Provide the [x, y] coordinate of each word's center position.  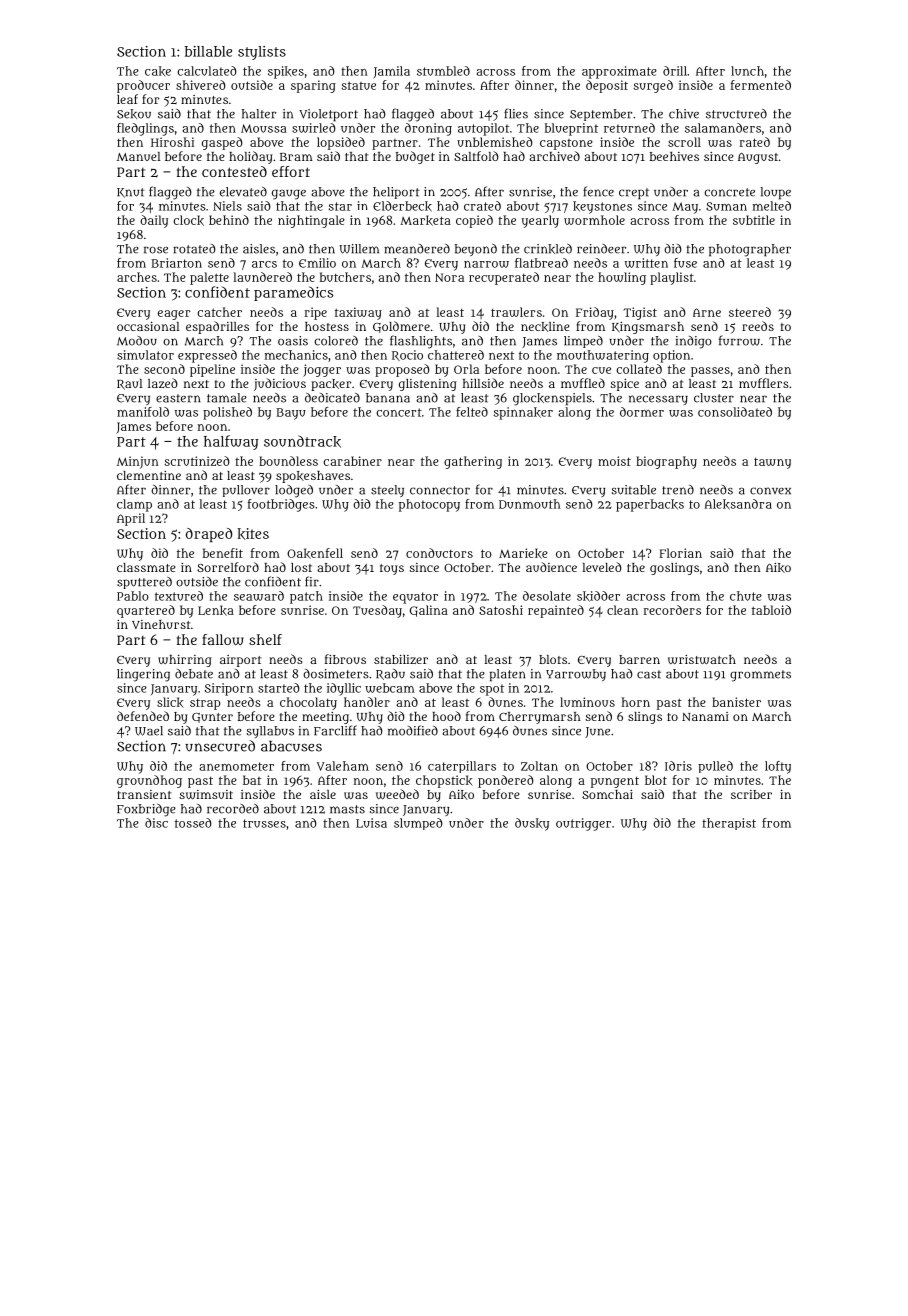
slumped [418, 824]
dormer [642, 412]
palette [209, 278]
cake [158, 71]
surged [653, 86]
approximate [619, 72]
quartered [146, 611]
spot [492, 690]
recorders [672, 610]
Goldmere [401, 327]
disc [156, 823]
